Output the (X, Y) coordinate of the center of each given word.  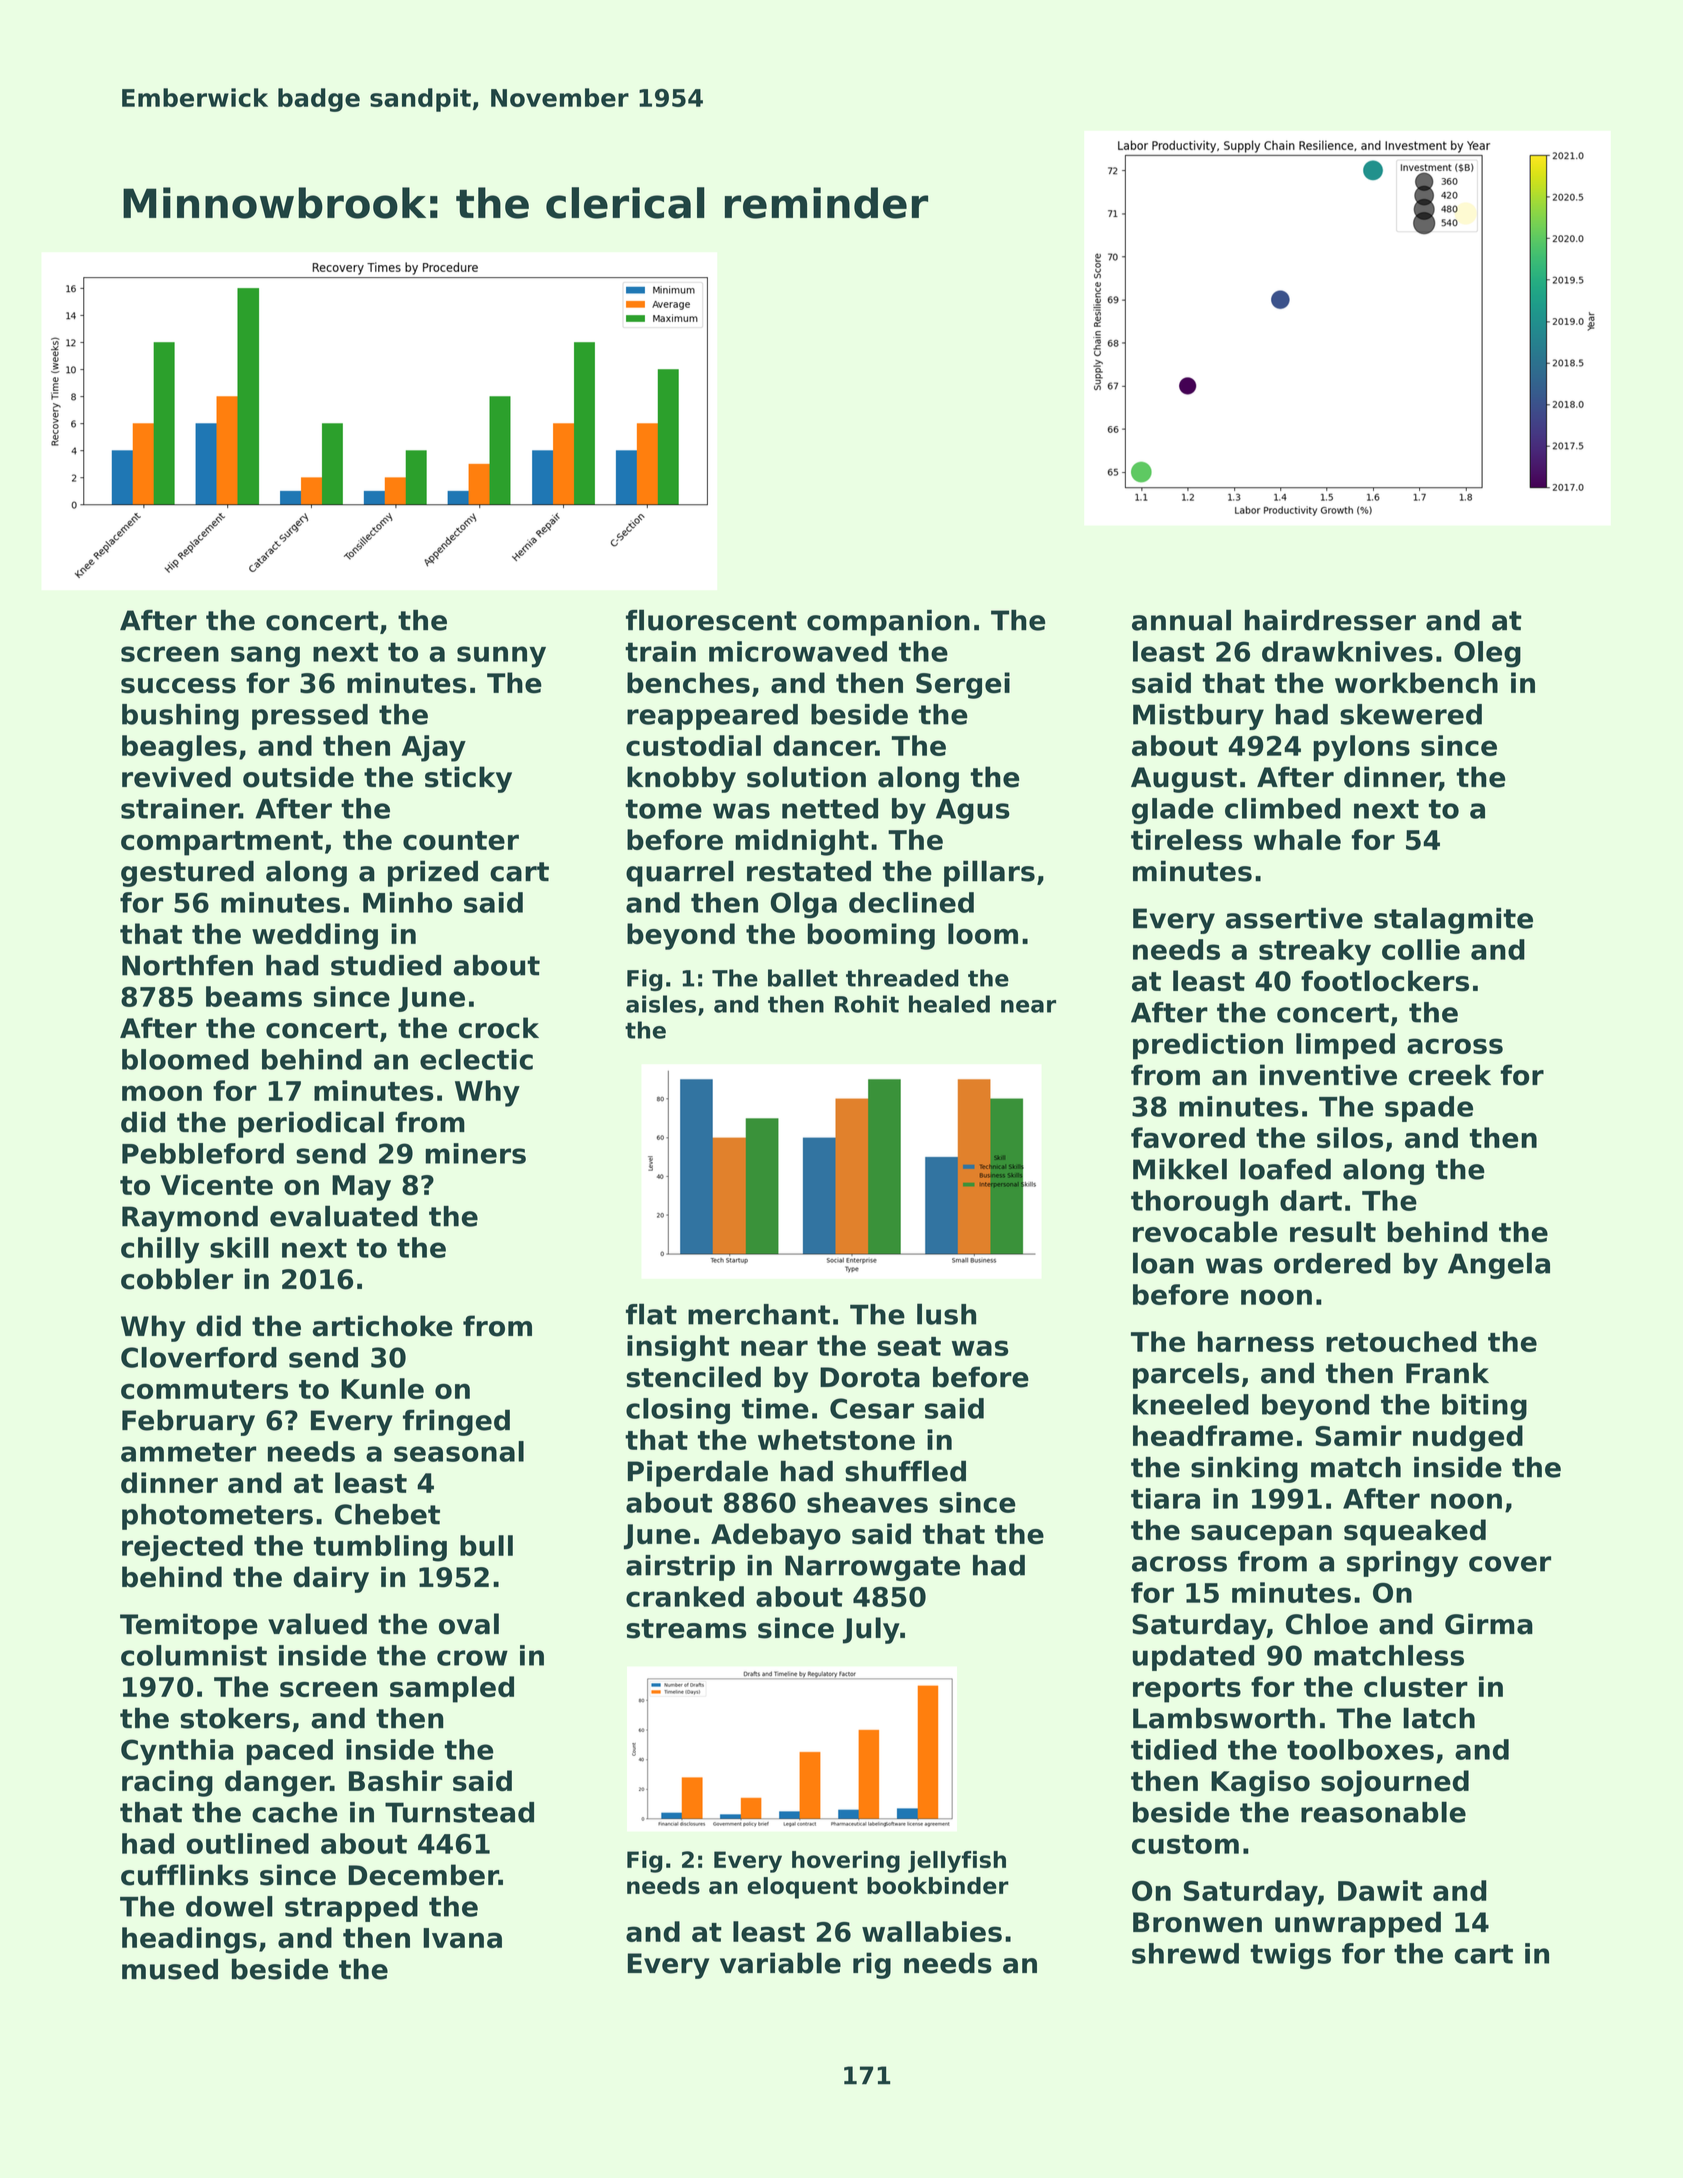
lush (946, 1314)
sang (265, 657)
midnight (802, 842)
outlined (247, 1843)
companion (888, 623)
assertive (1294, 918)
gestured (187, 873)
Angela (1499, 1265)
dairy (331, 1579)
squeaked (1415, 1532)
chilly (160, 1250)
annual (1181, 620)
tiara (1165, 1498)
